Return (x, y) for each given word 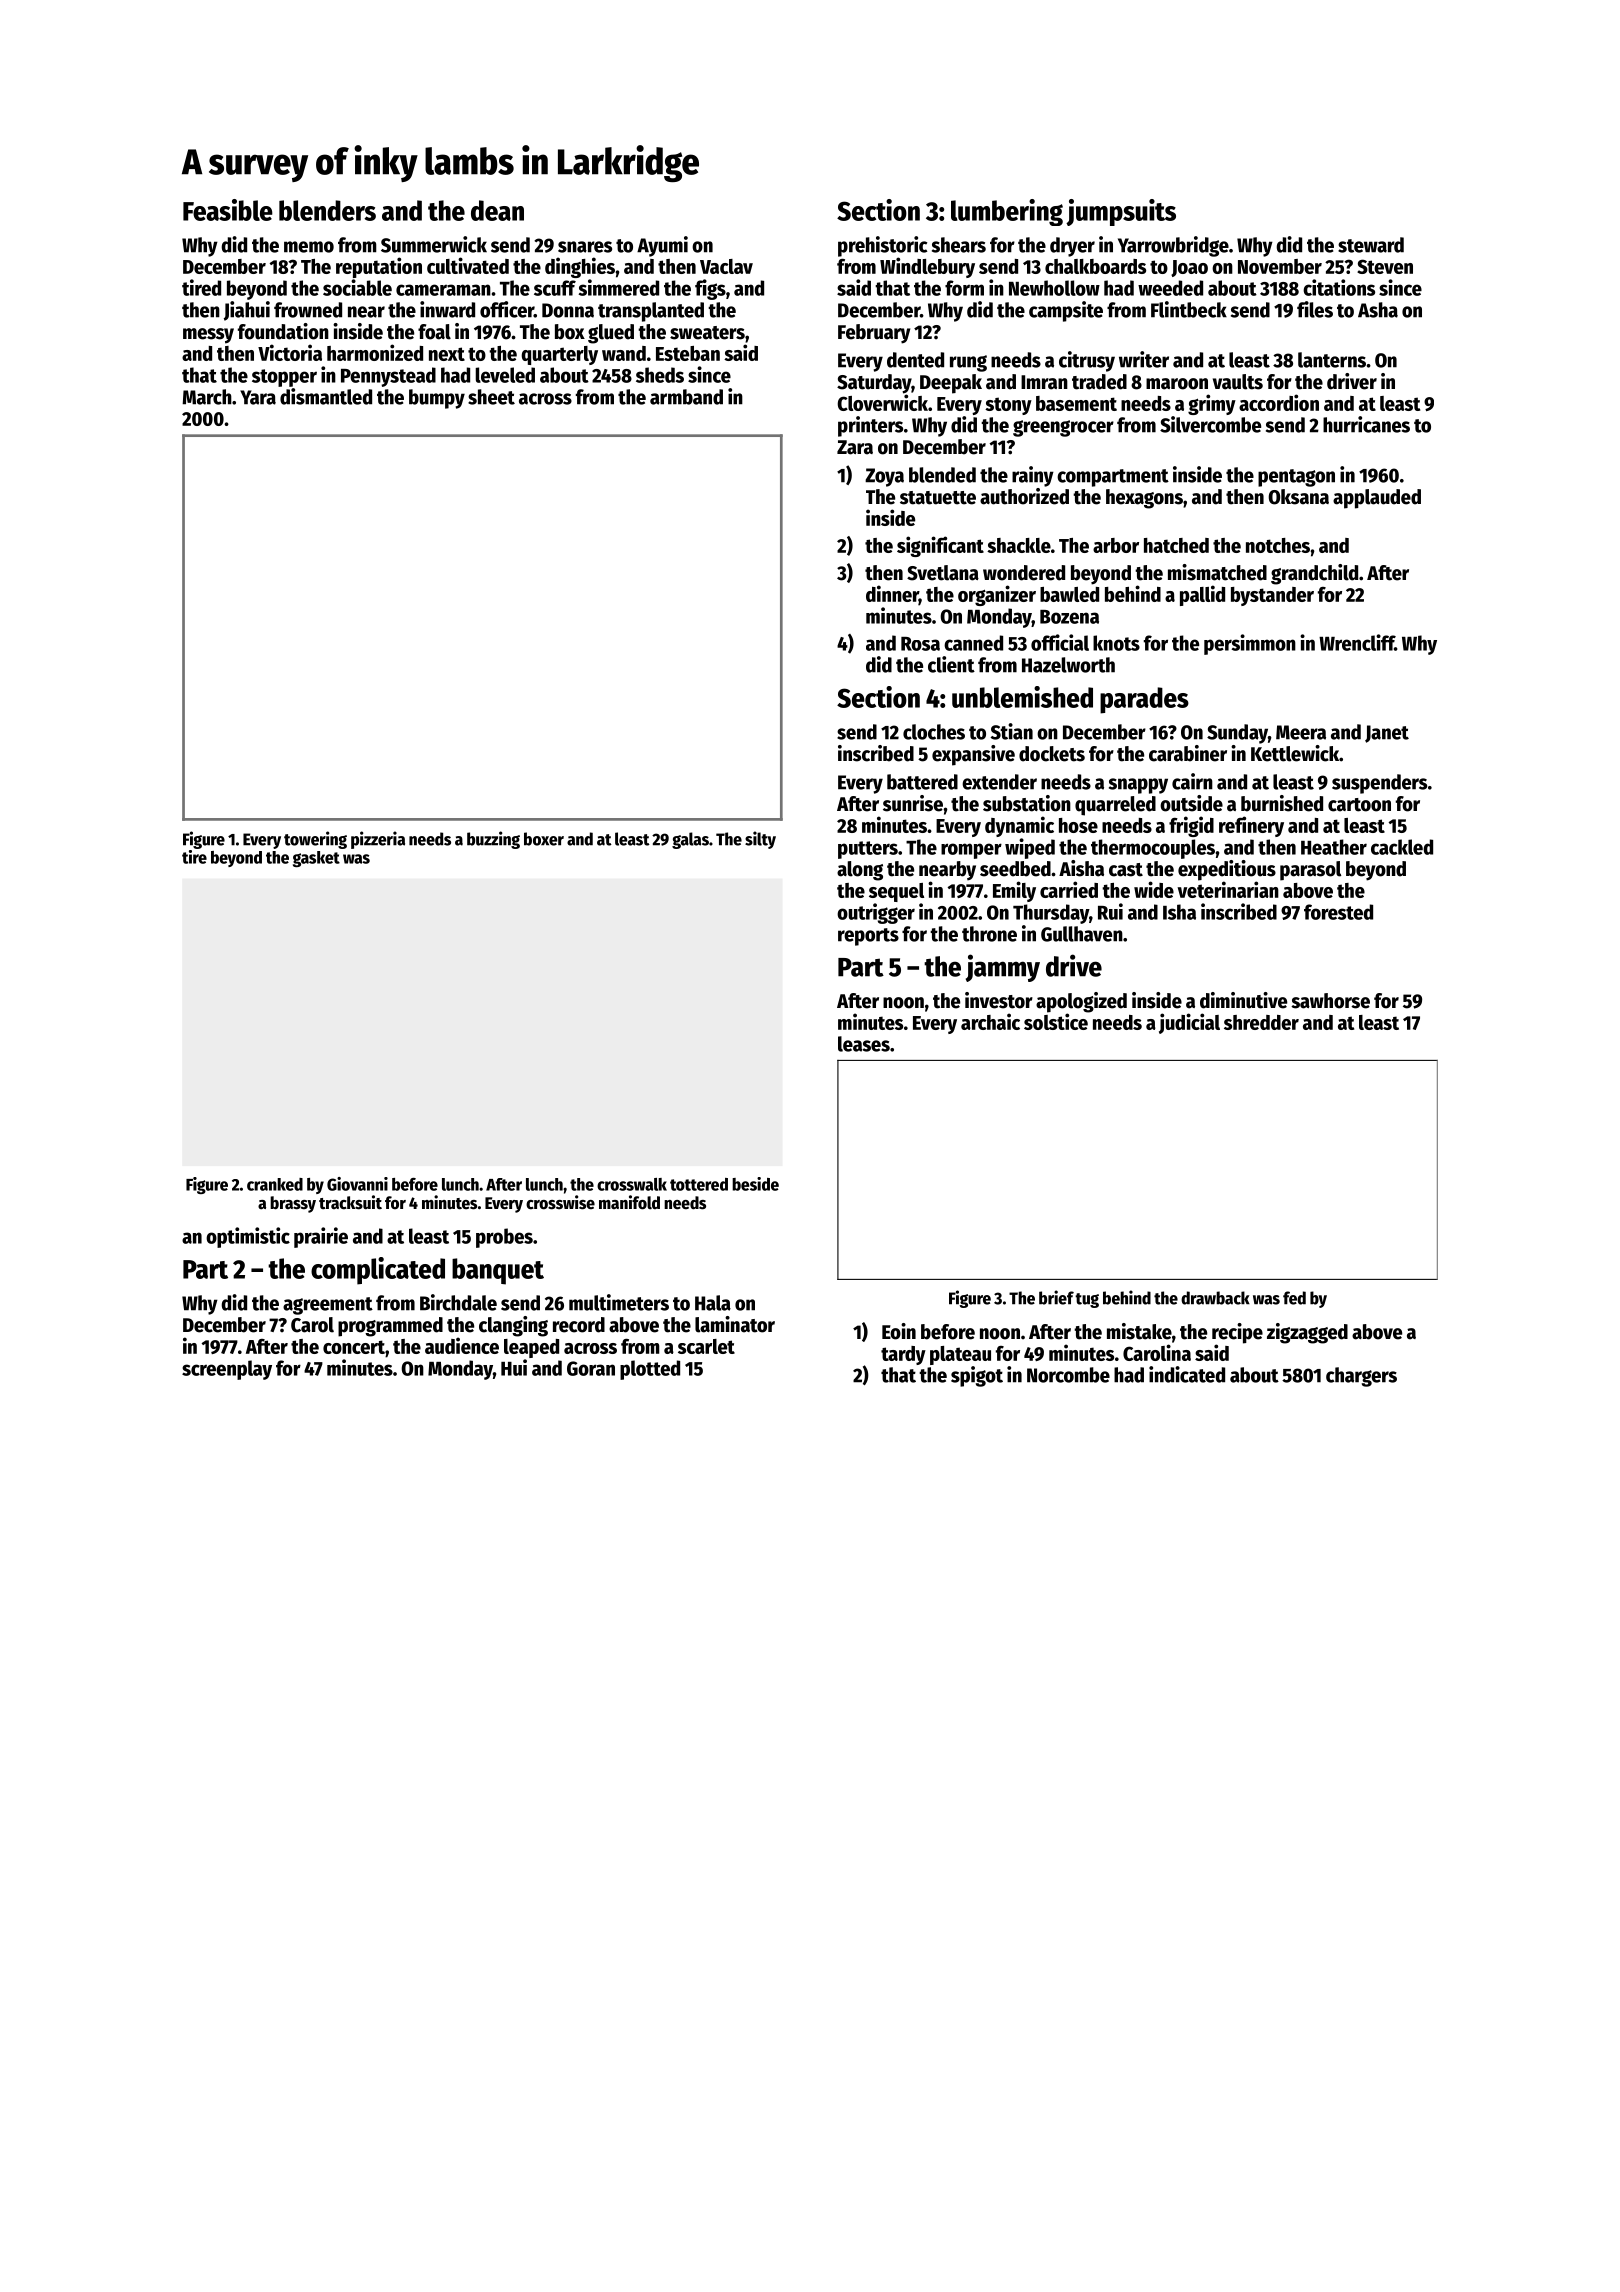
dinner (892, 595)
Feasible (228, 210)
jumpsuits (1121, 212)
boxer (544, 839)
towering (315, 840)
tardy (903, 1355)
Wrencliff (1357, 642)
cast (1126, 870)
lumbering (1007, 212)
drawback (1215, 1298)
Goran (591, 1368)
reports (868, 937)
